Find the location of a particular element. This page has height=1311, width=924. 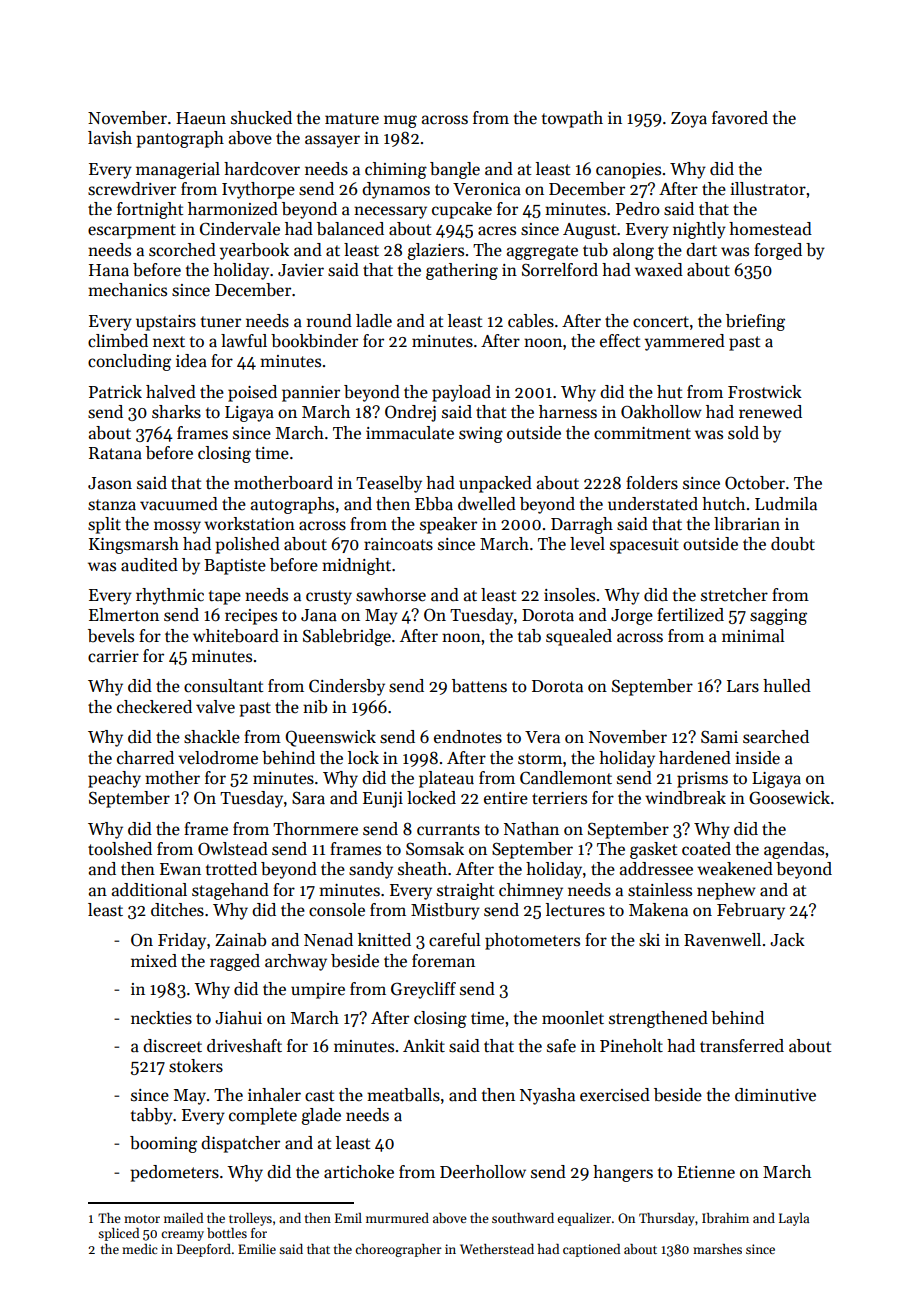

storm is located at coordinates (540, 759).
